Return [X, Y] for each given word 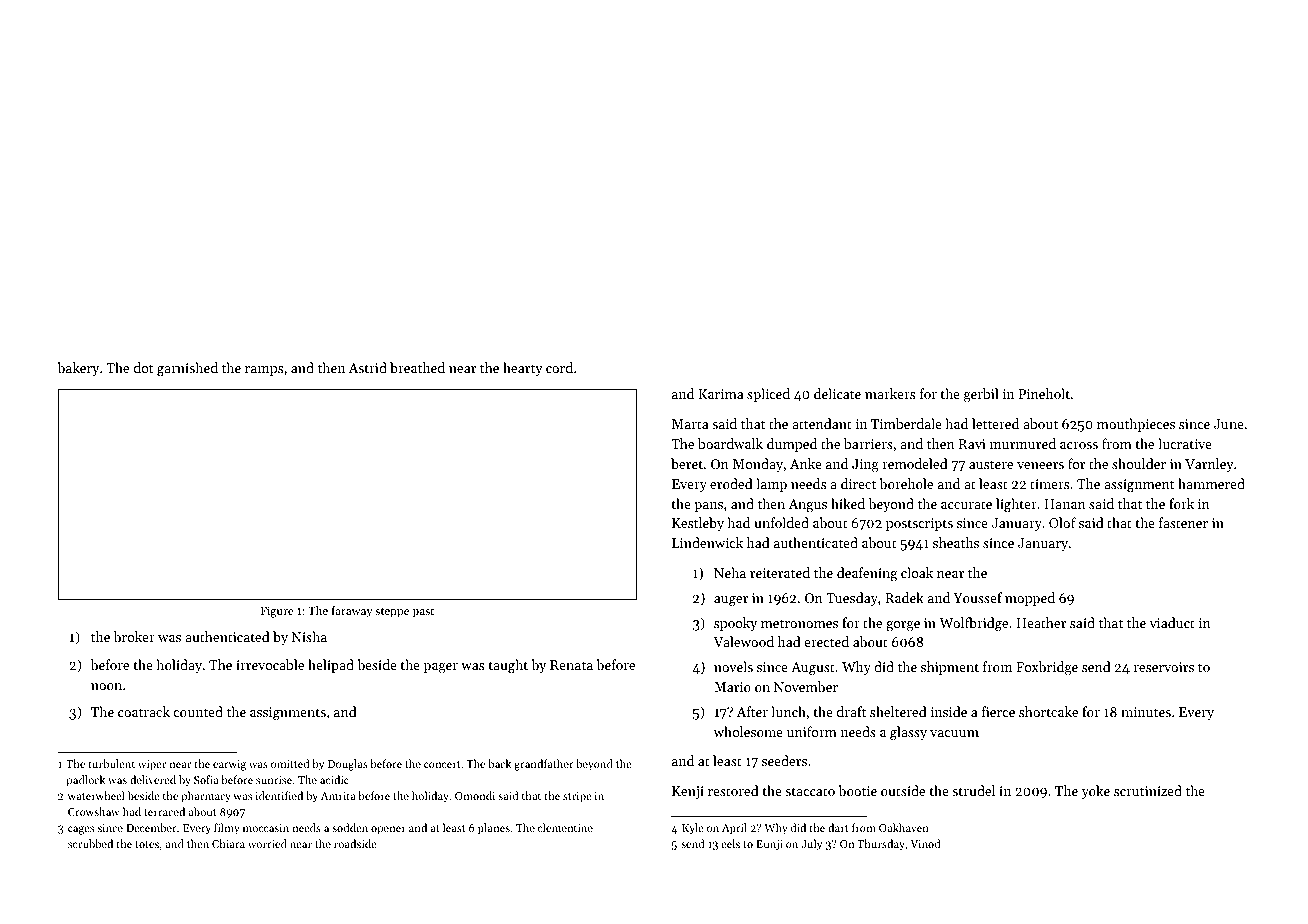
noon [106, 686]
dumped [792, 445]
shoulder [1139, 463]
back [499, 763]
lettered [995, 423]
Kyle [693, 829]
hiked [848, 503]
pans [708, 507]
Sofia [206, 779]
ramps [264, 371]
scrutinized [1148, 790]
